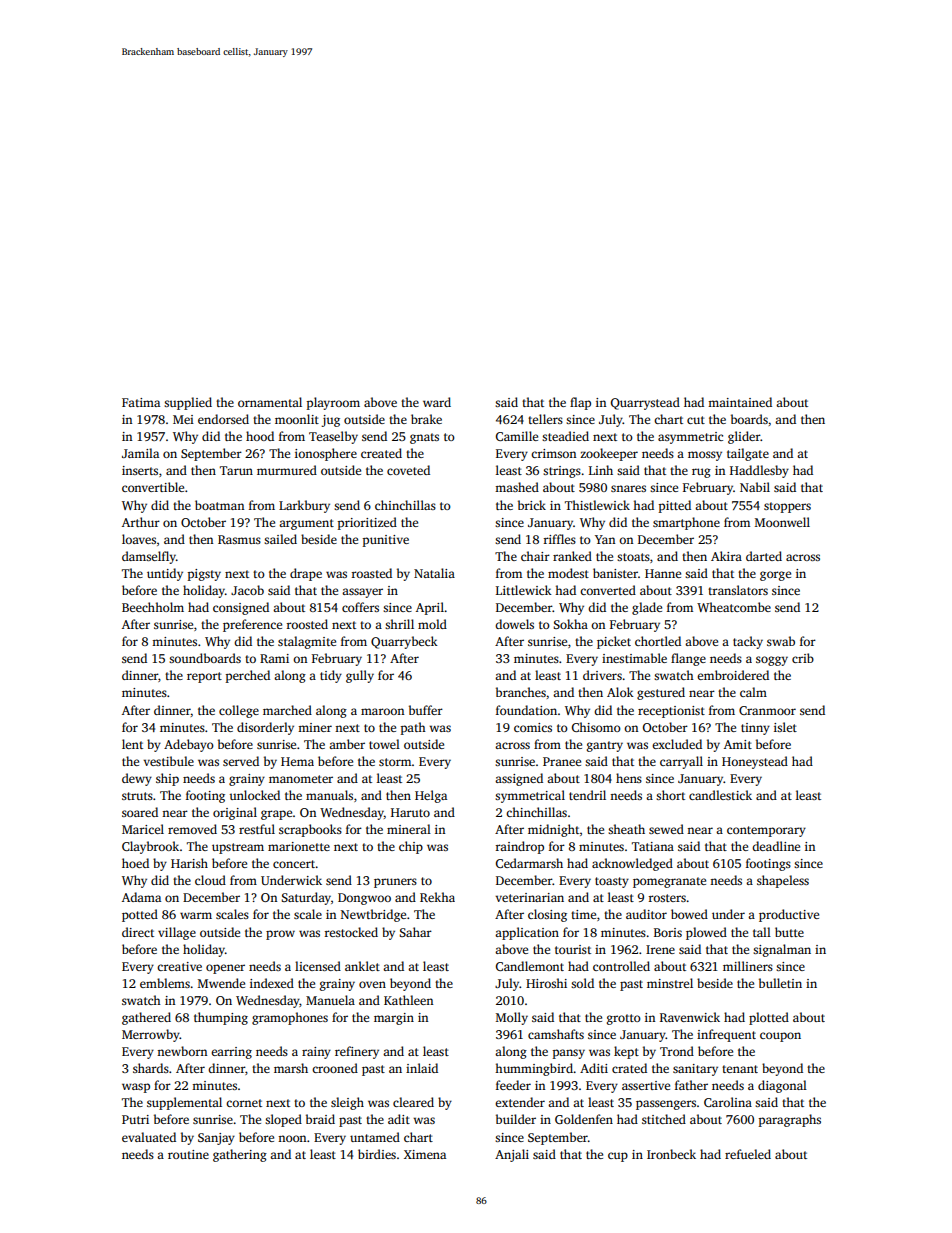 Image resolution: width=952 pixels, height=1233 pixels. Describe the element at coordinates (432, 624) in the screenshot. I see `mold` at that location.
